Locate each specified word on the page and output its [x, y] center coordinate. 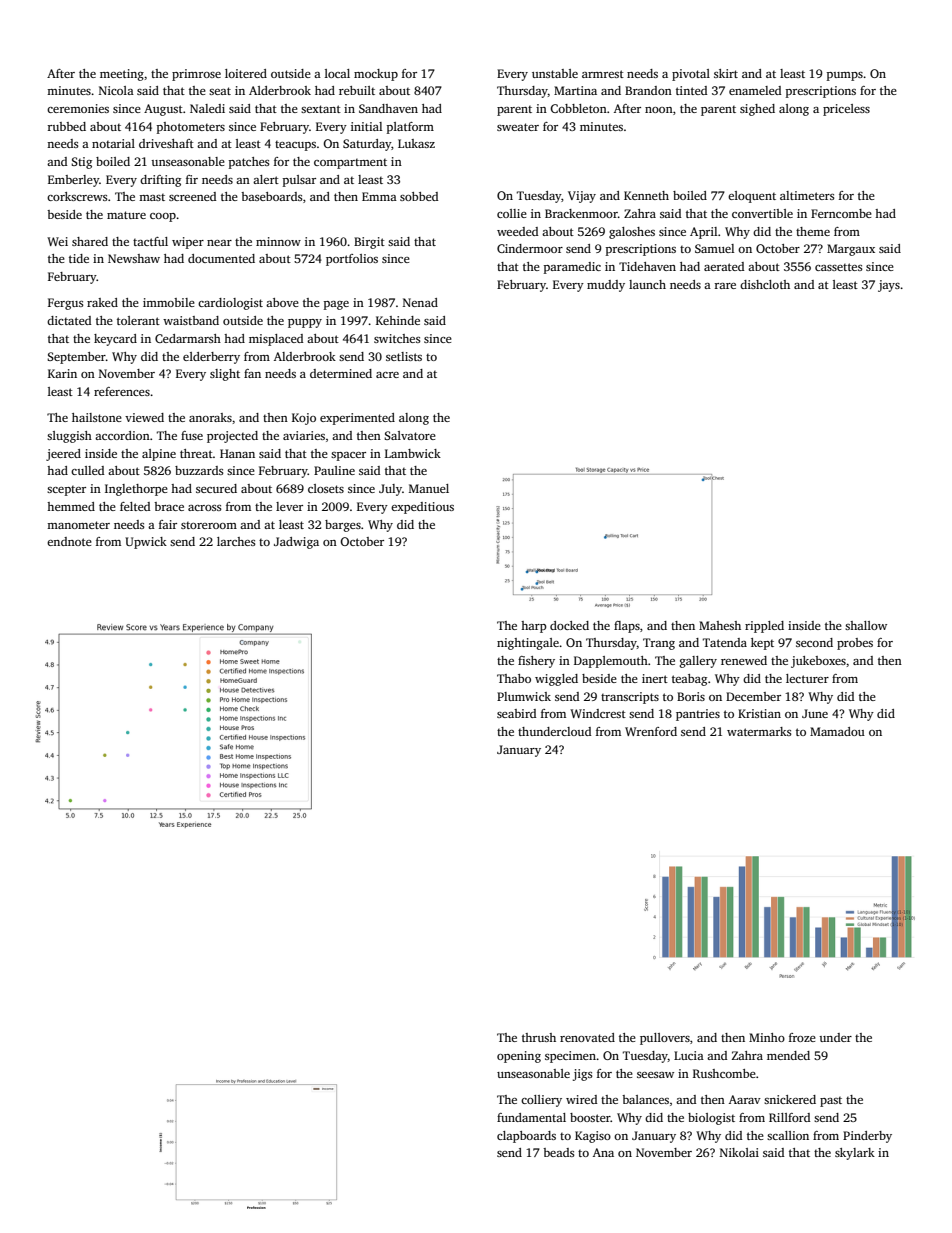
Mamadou [837, 731]
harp [534, 627]
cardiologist [230, 304]
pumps [845, 76]
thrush [539, 1037]
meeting [122, 75]
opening [519, 1057]
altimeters [807, 195]
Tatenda [725, 642]
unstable [555, 73]
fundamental [531, 1117]
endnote [69, 541]
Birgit [369, 243]
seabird [516, 713]
